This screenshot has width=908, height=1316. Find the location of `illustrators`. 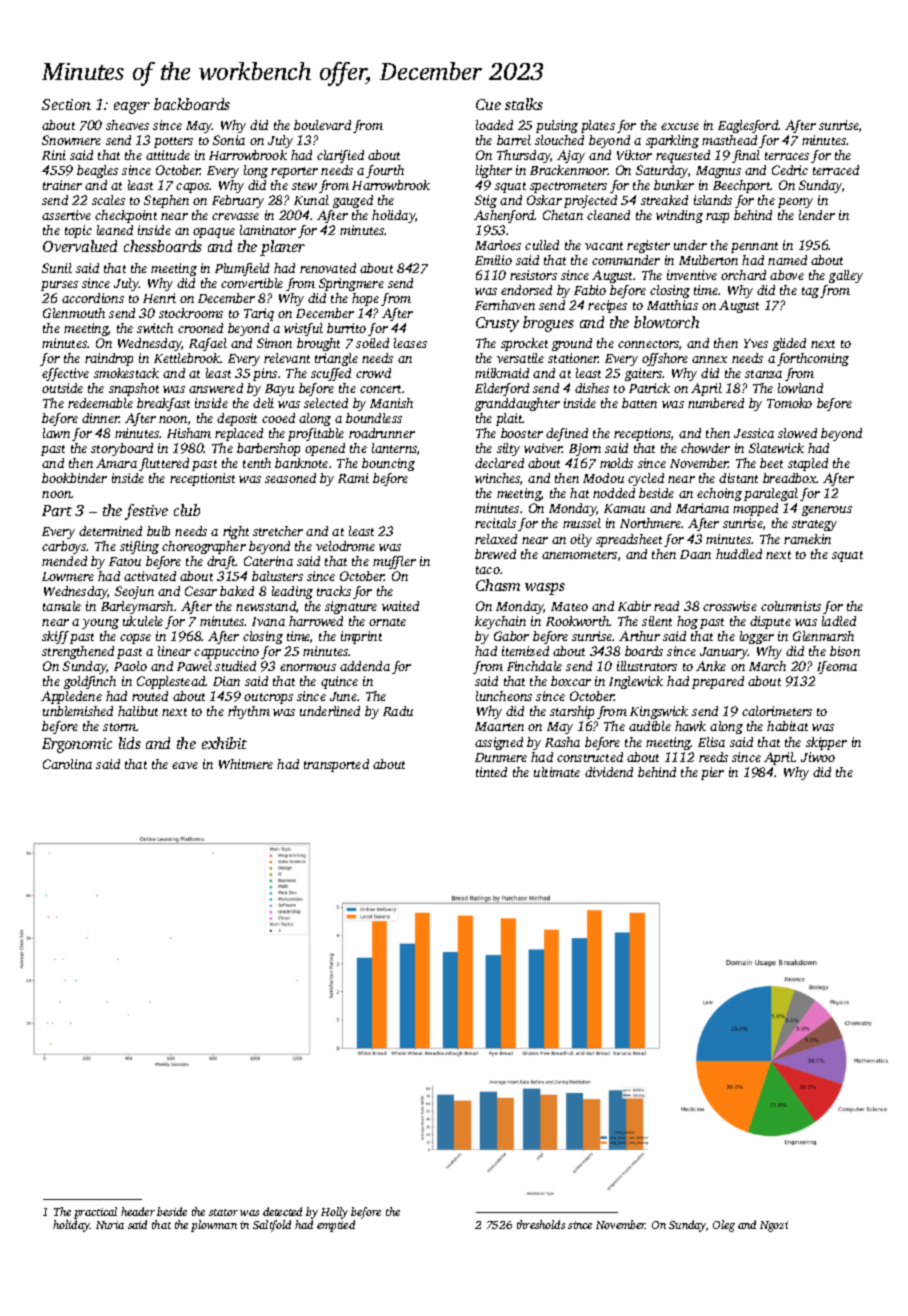

illustrators is located at coordinates (647, 666).
